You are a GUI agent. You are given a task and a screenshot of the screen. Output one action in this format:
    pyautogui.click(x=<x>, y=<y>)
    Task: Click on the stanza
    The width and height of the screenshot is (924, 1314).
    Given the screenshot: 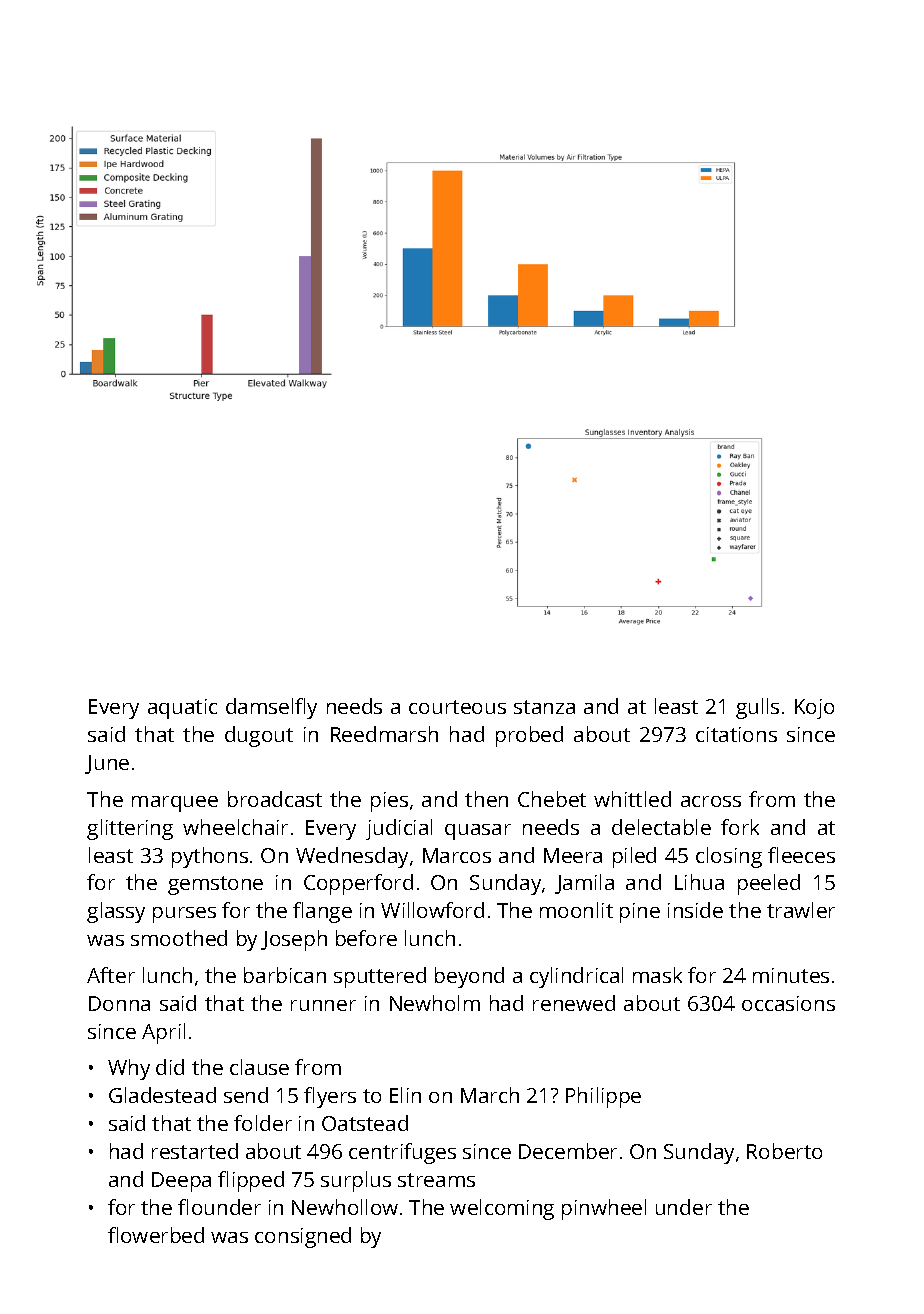 What is the action you would take?
    pyautogui.click(x=544, y=707)
